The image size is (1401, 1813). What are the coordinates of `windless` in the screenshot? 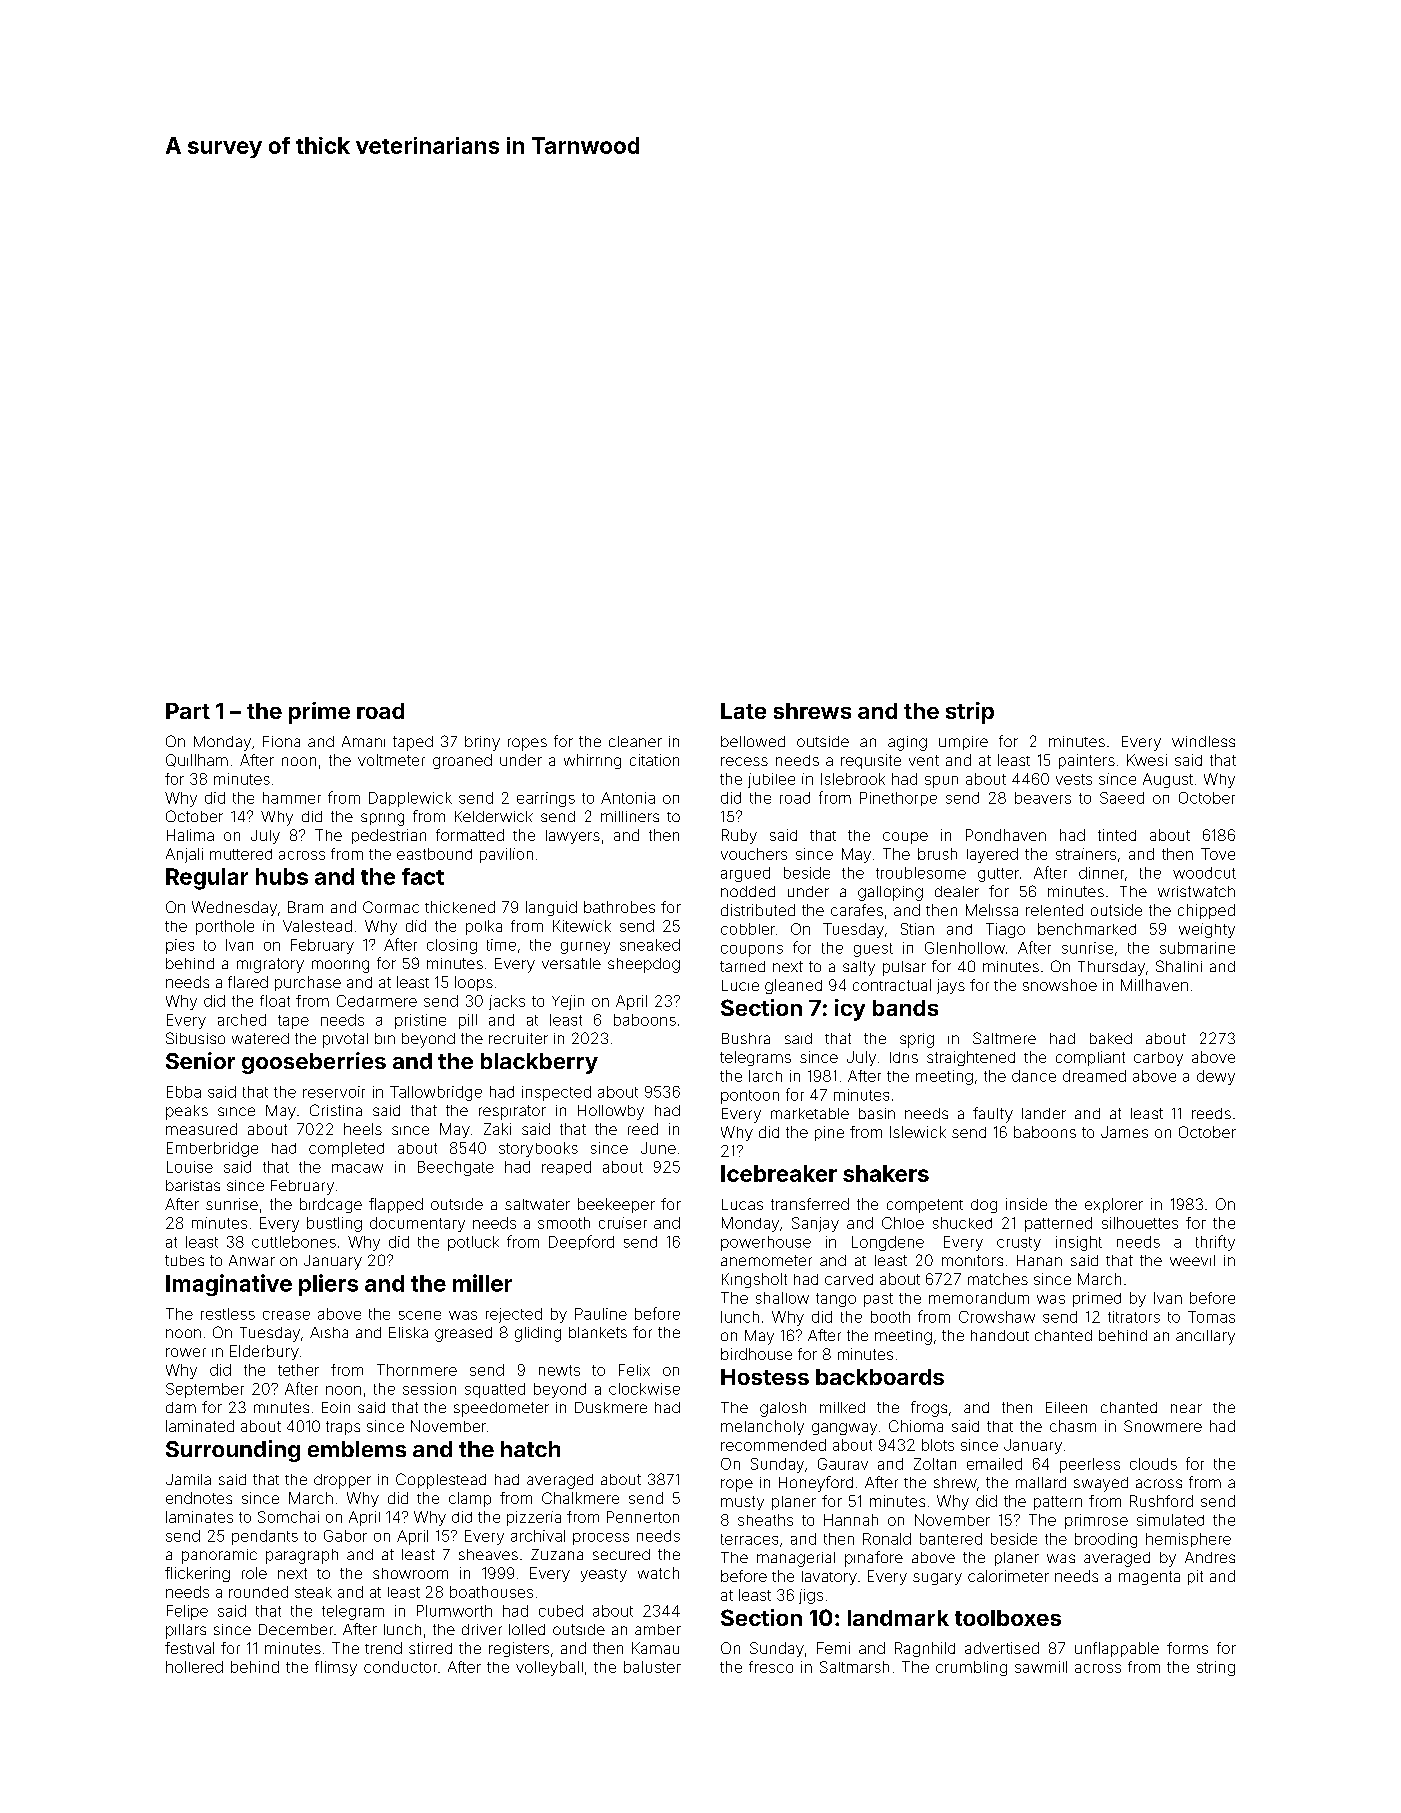 It's located at (1203, 741).
